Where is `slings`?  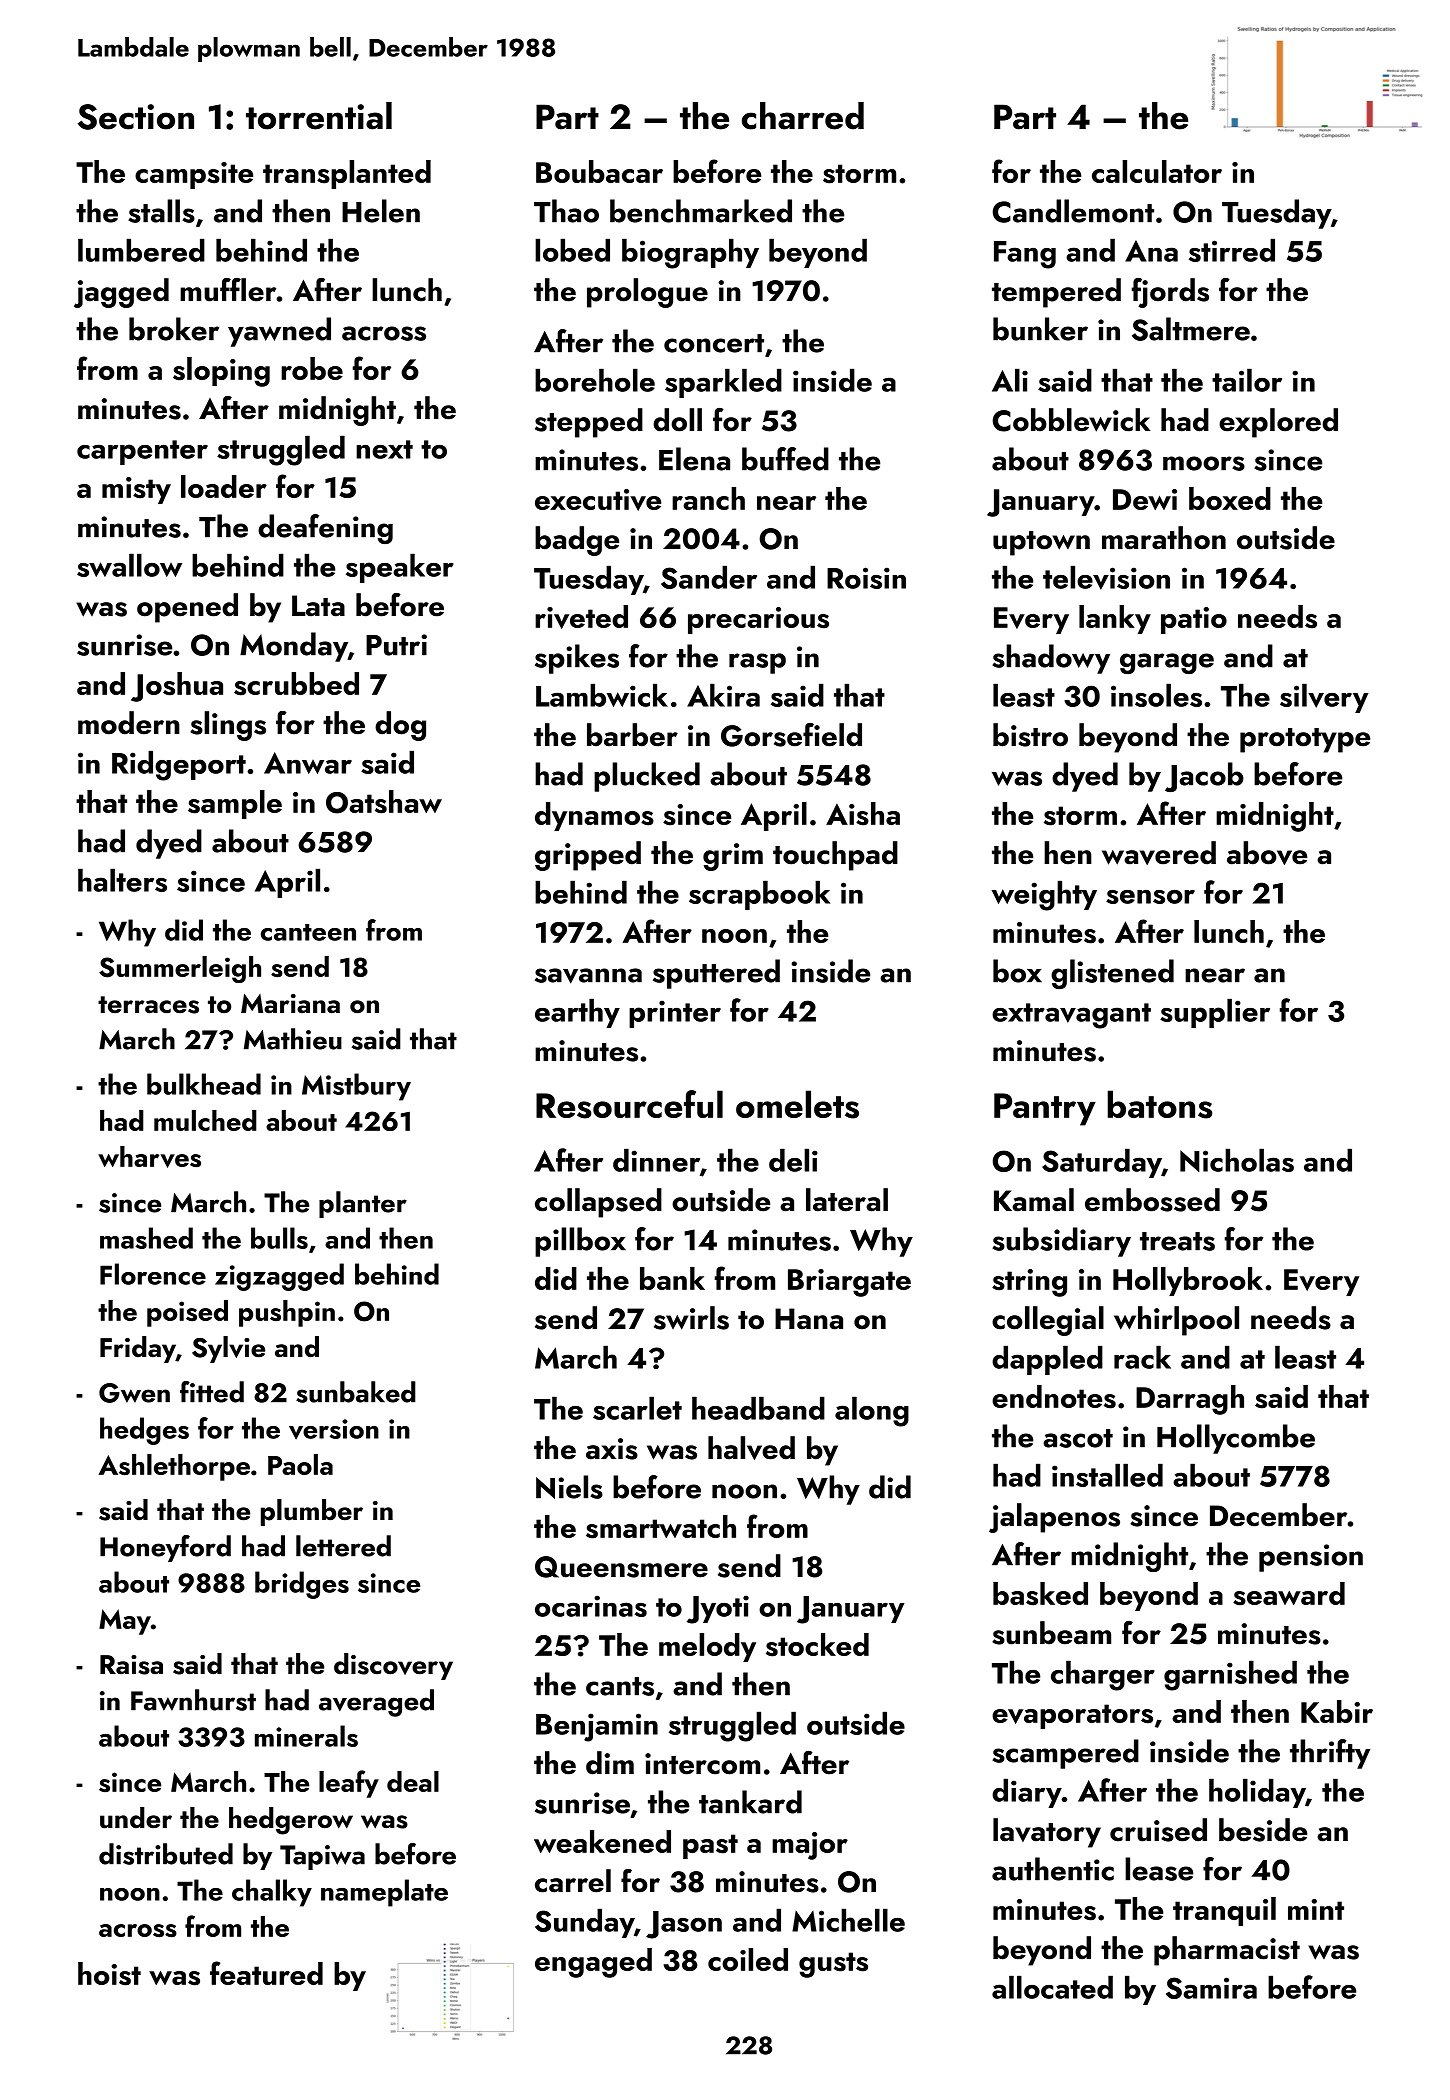 slings is located at coordinates (228, 726).
